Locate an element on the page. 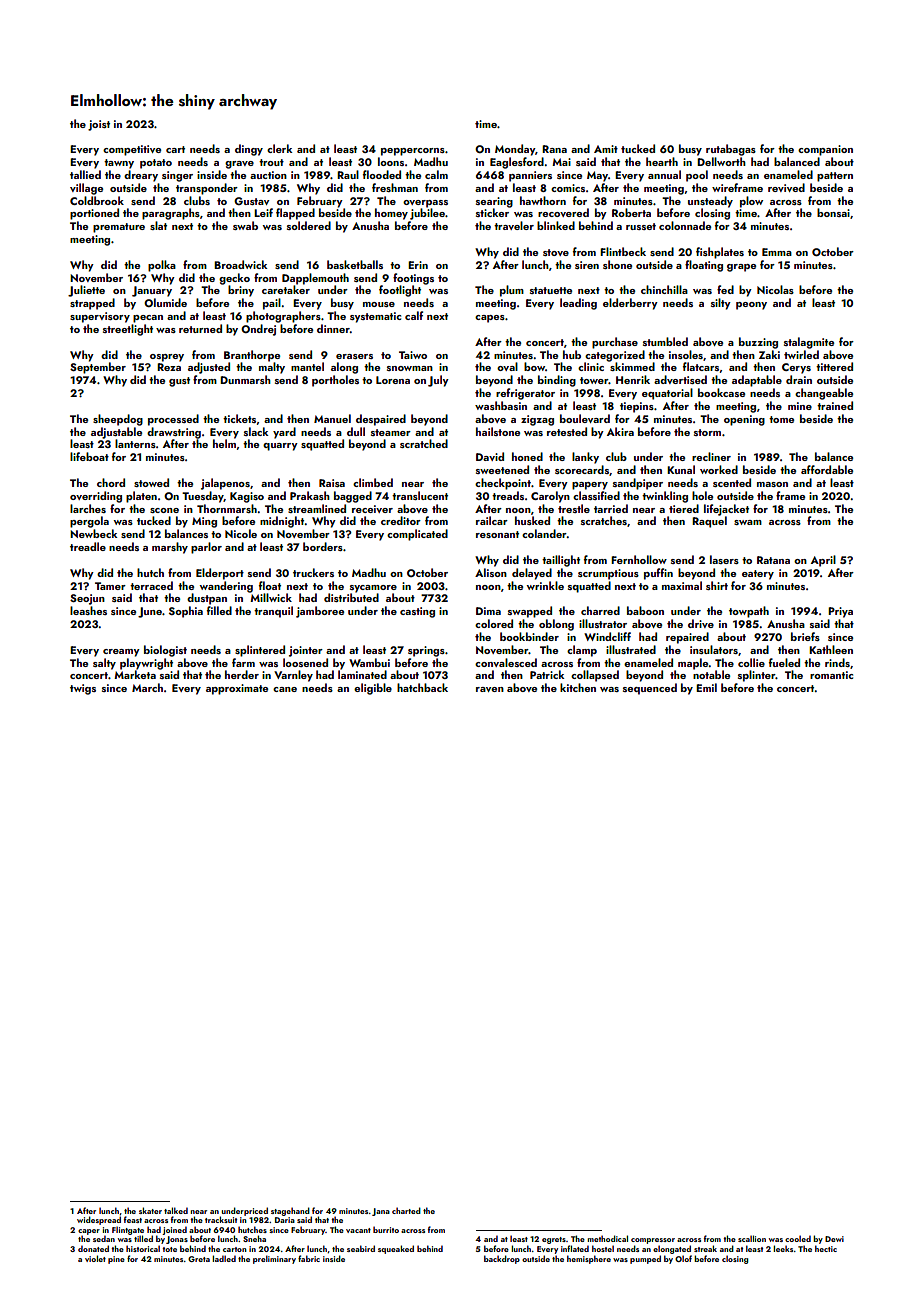  kitchen is located at coordinates (578, 687).
